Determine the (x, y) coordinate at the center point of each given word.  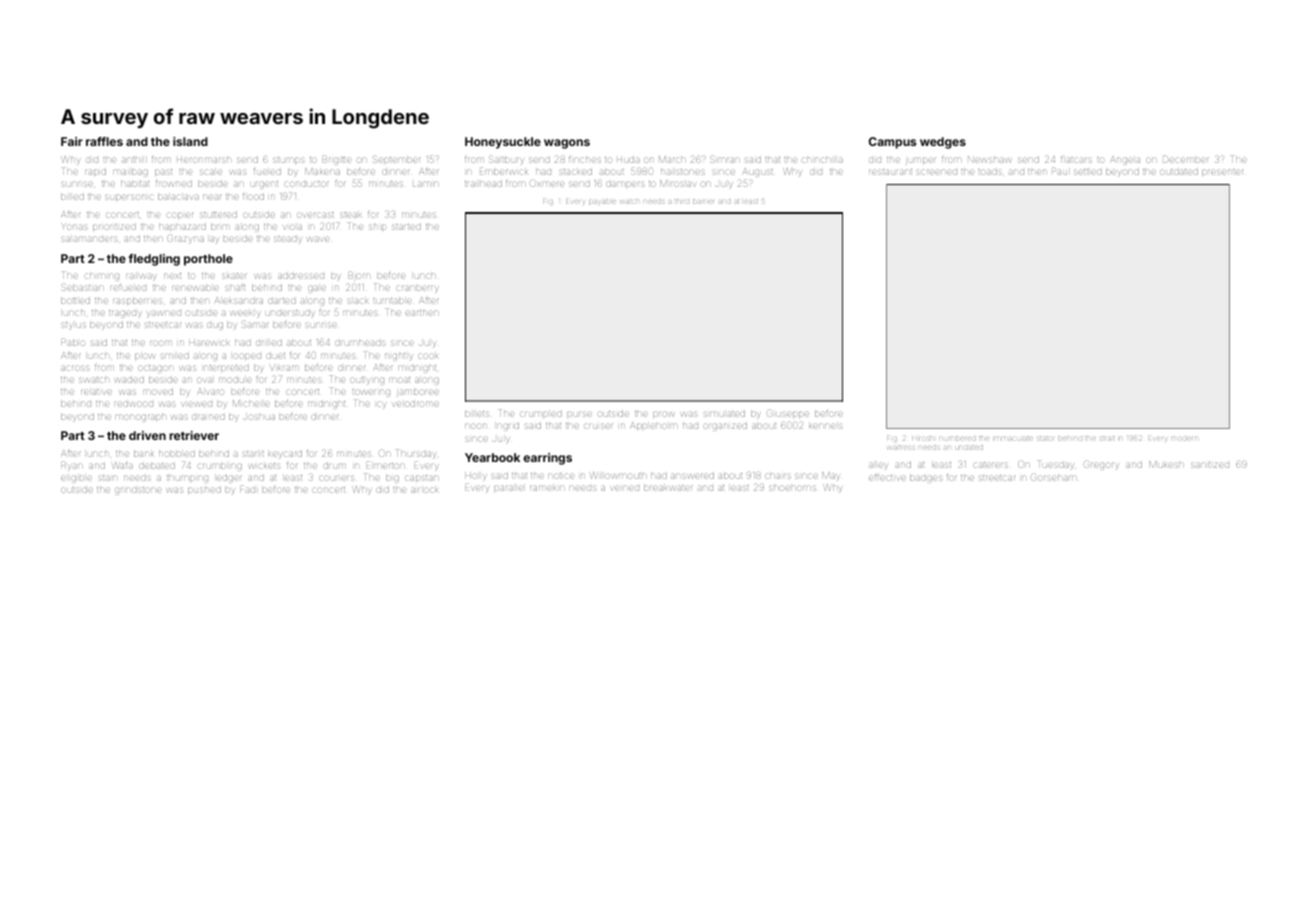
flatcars (1076, 160)
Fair (72, 141)
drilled (269, 343)
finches (585, 160)
